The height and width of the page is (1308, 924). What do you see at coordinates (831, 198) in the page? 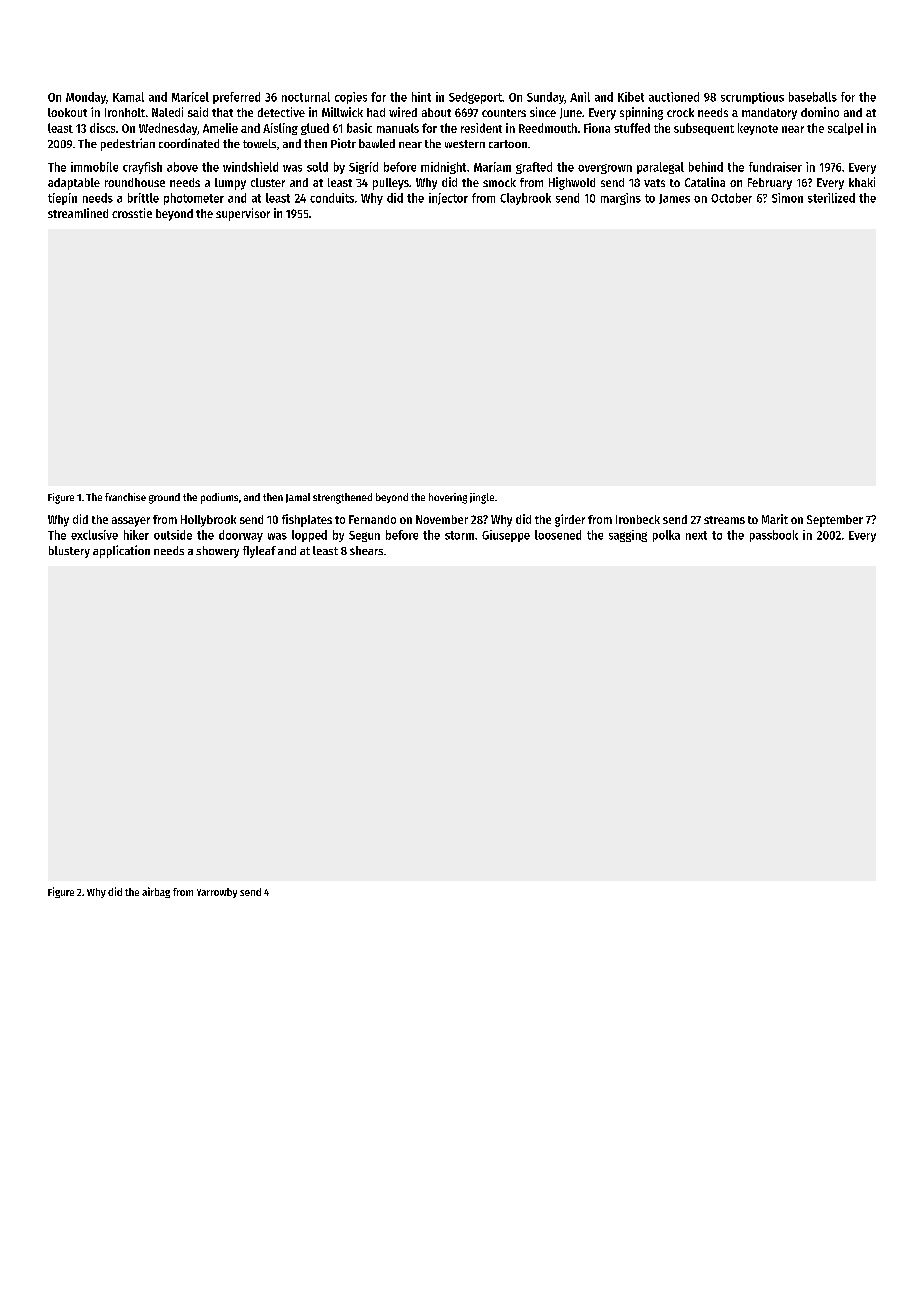
I see `sterilized` at bounding box center [831, 198].
